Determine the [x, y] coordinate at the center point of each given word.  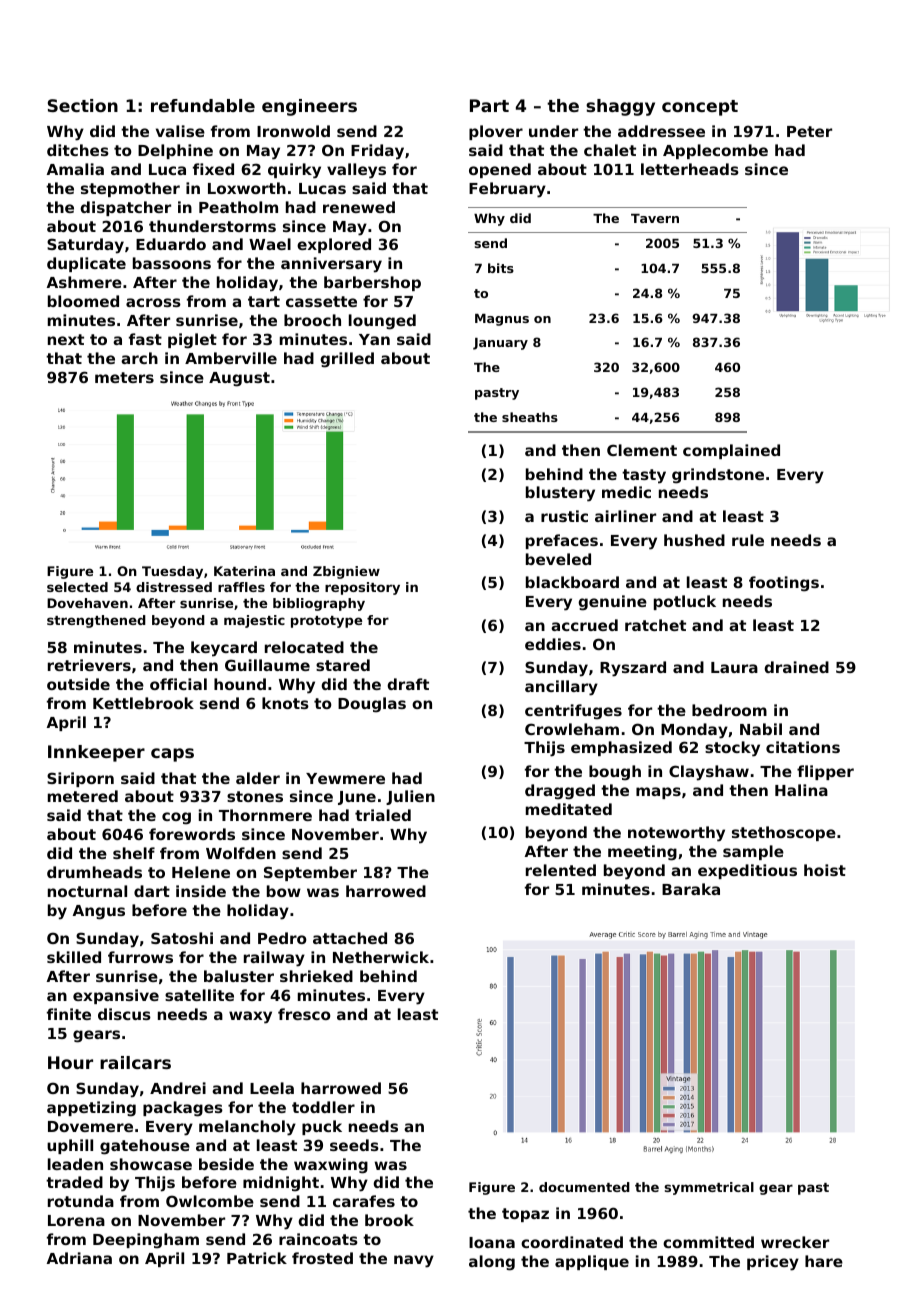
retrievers [89, 665]
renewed [359, 207]
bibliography [319, 604]
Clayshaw [709, 773]
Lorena [76, 1220]
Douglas [372, 705]
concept [700, 108]
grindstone [718, 476]
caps [172, 755]
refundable [203, 105]
